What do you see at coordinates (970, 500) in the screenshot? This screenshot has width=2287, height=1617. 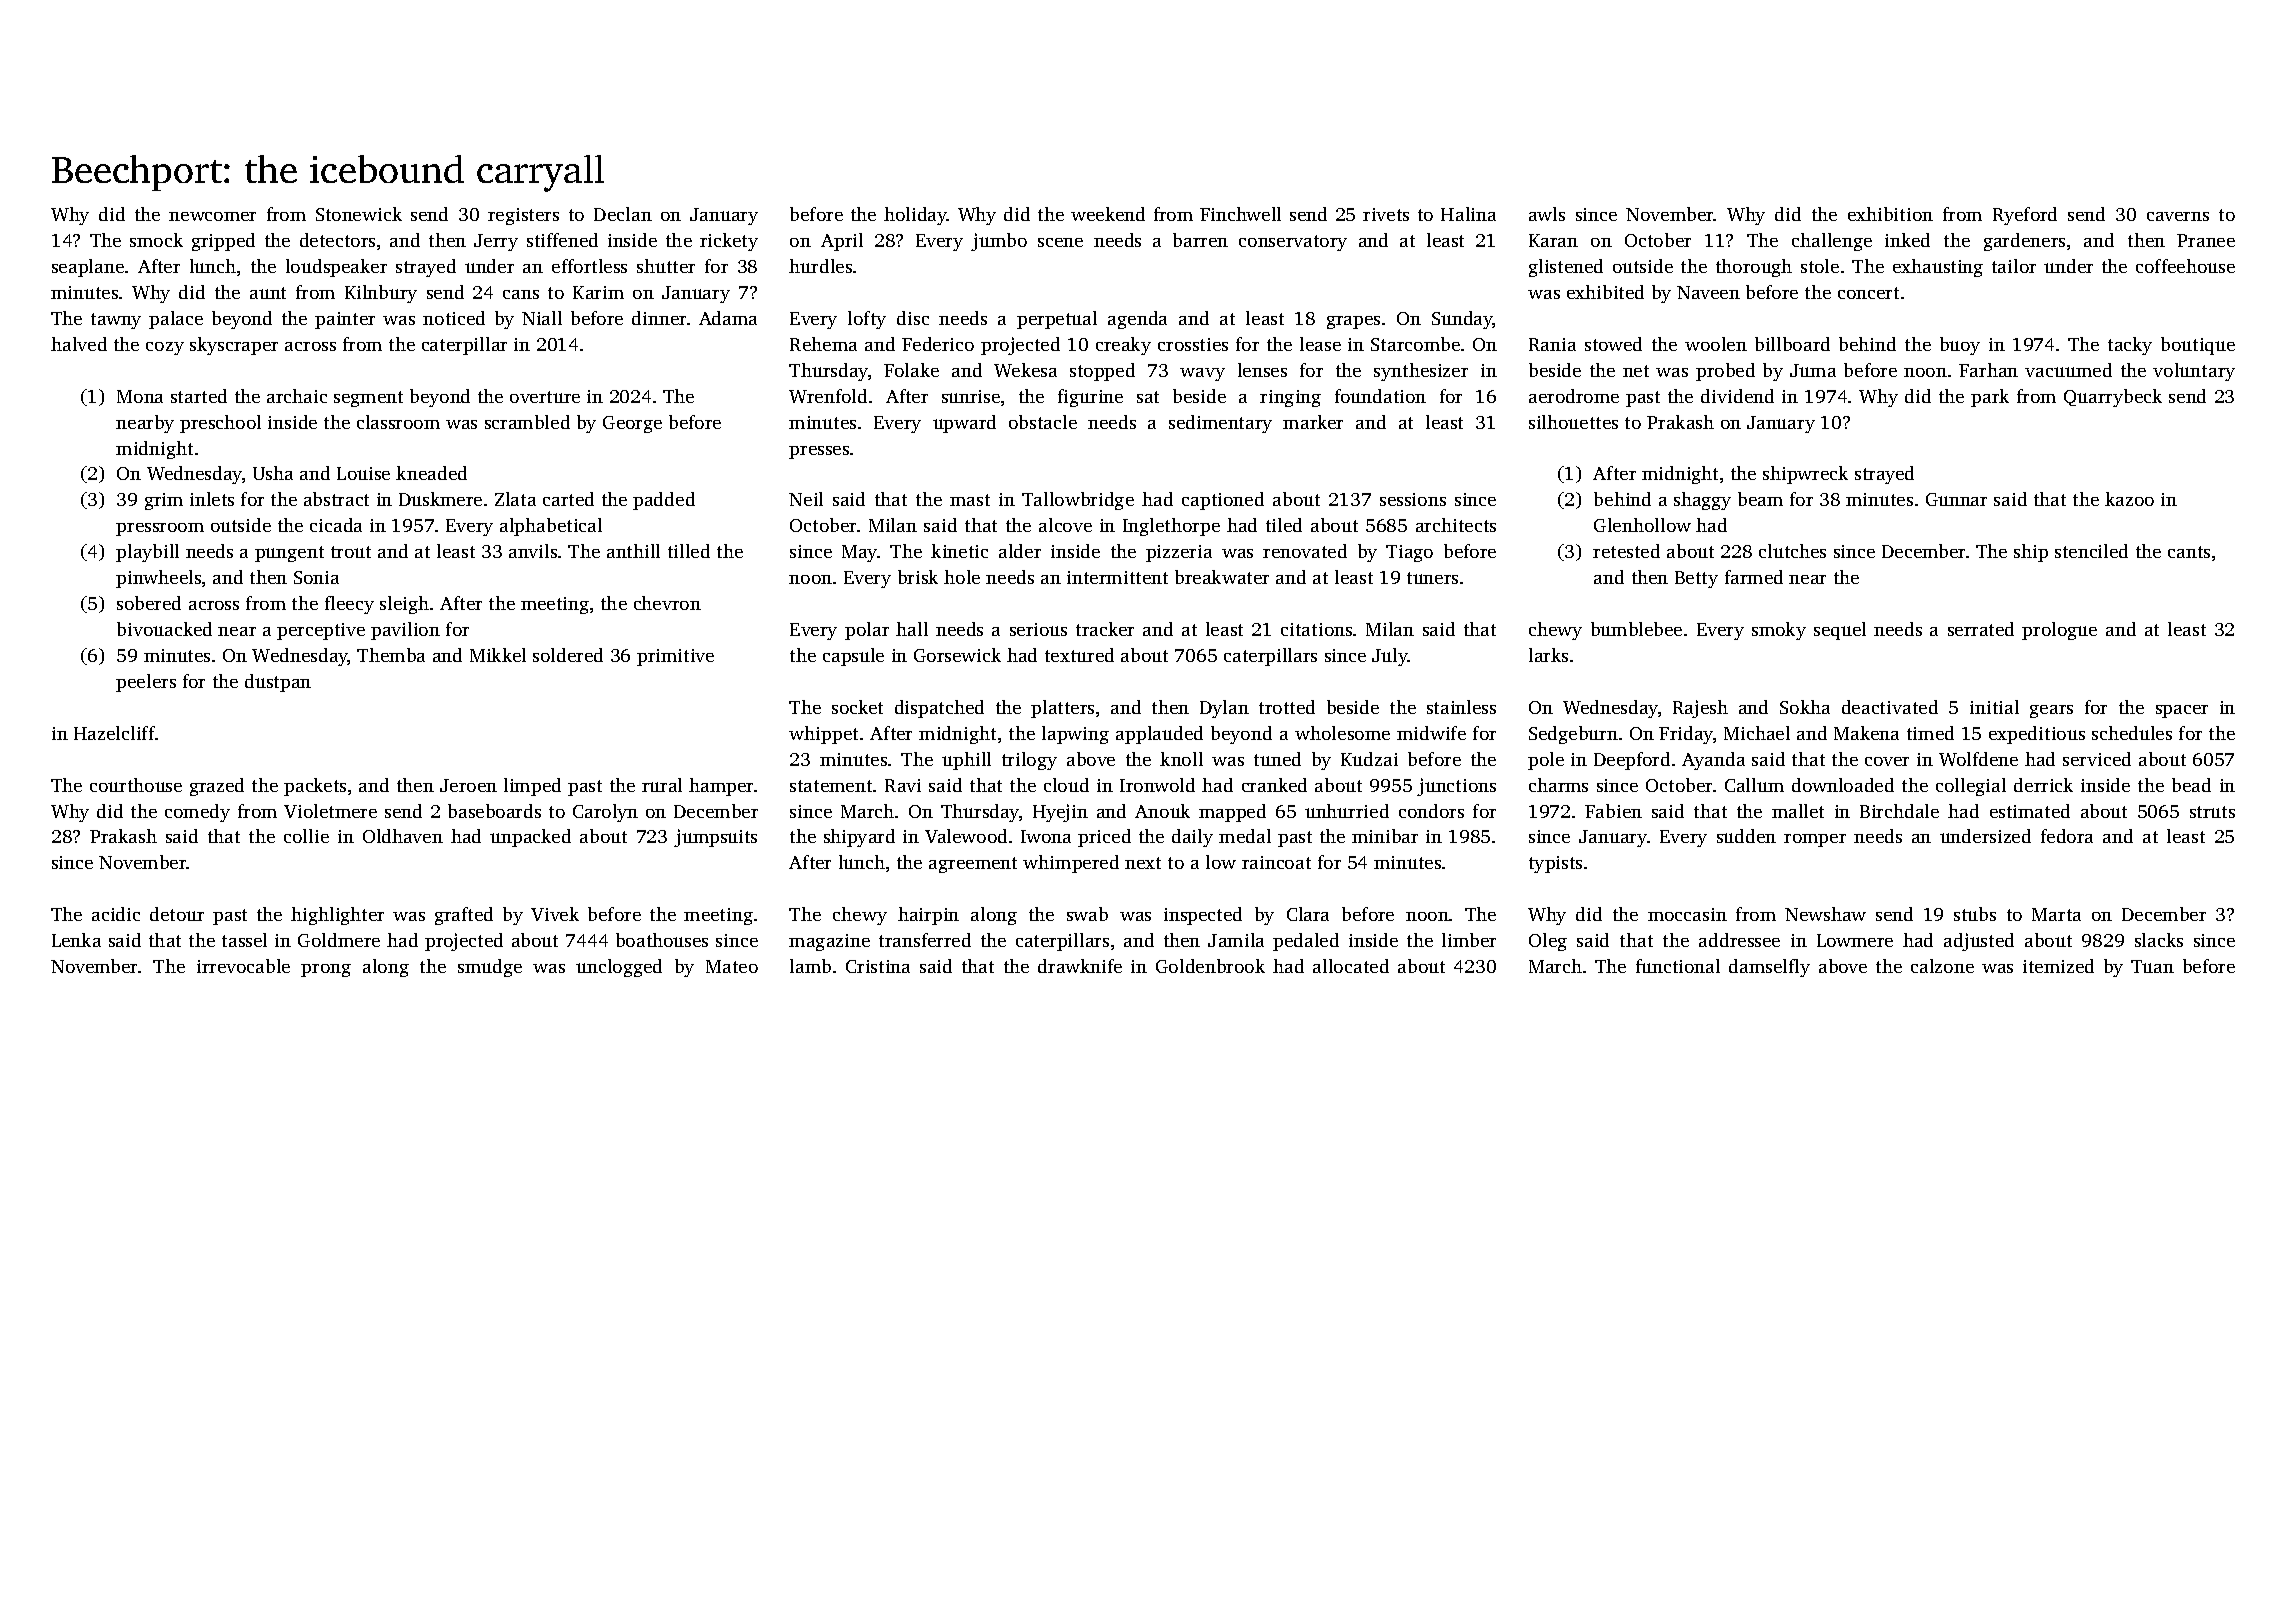 I see `mast` at bounding box center [970, 500].
